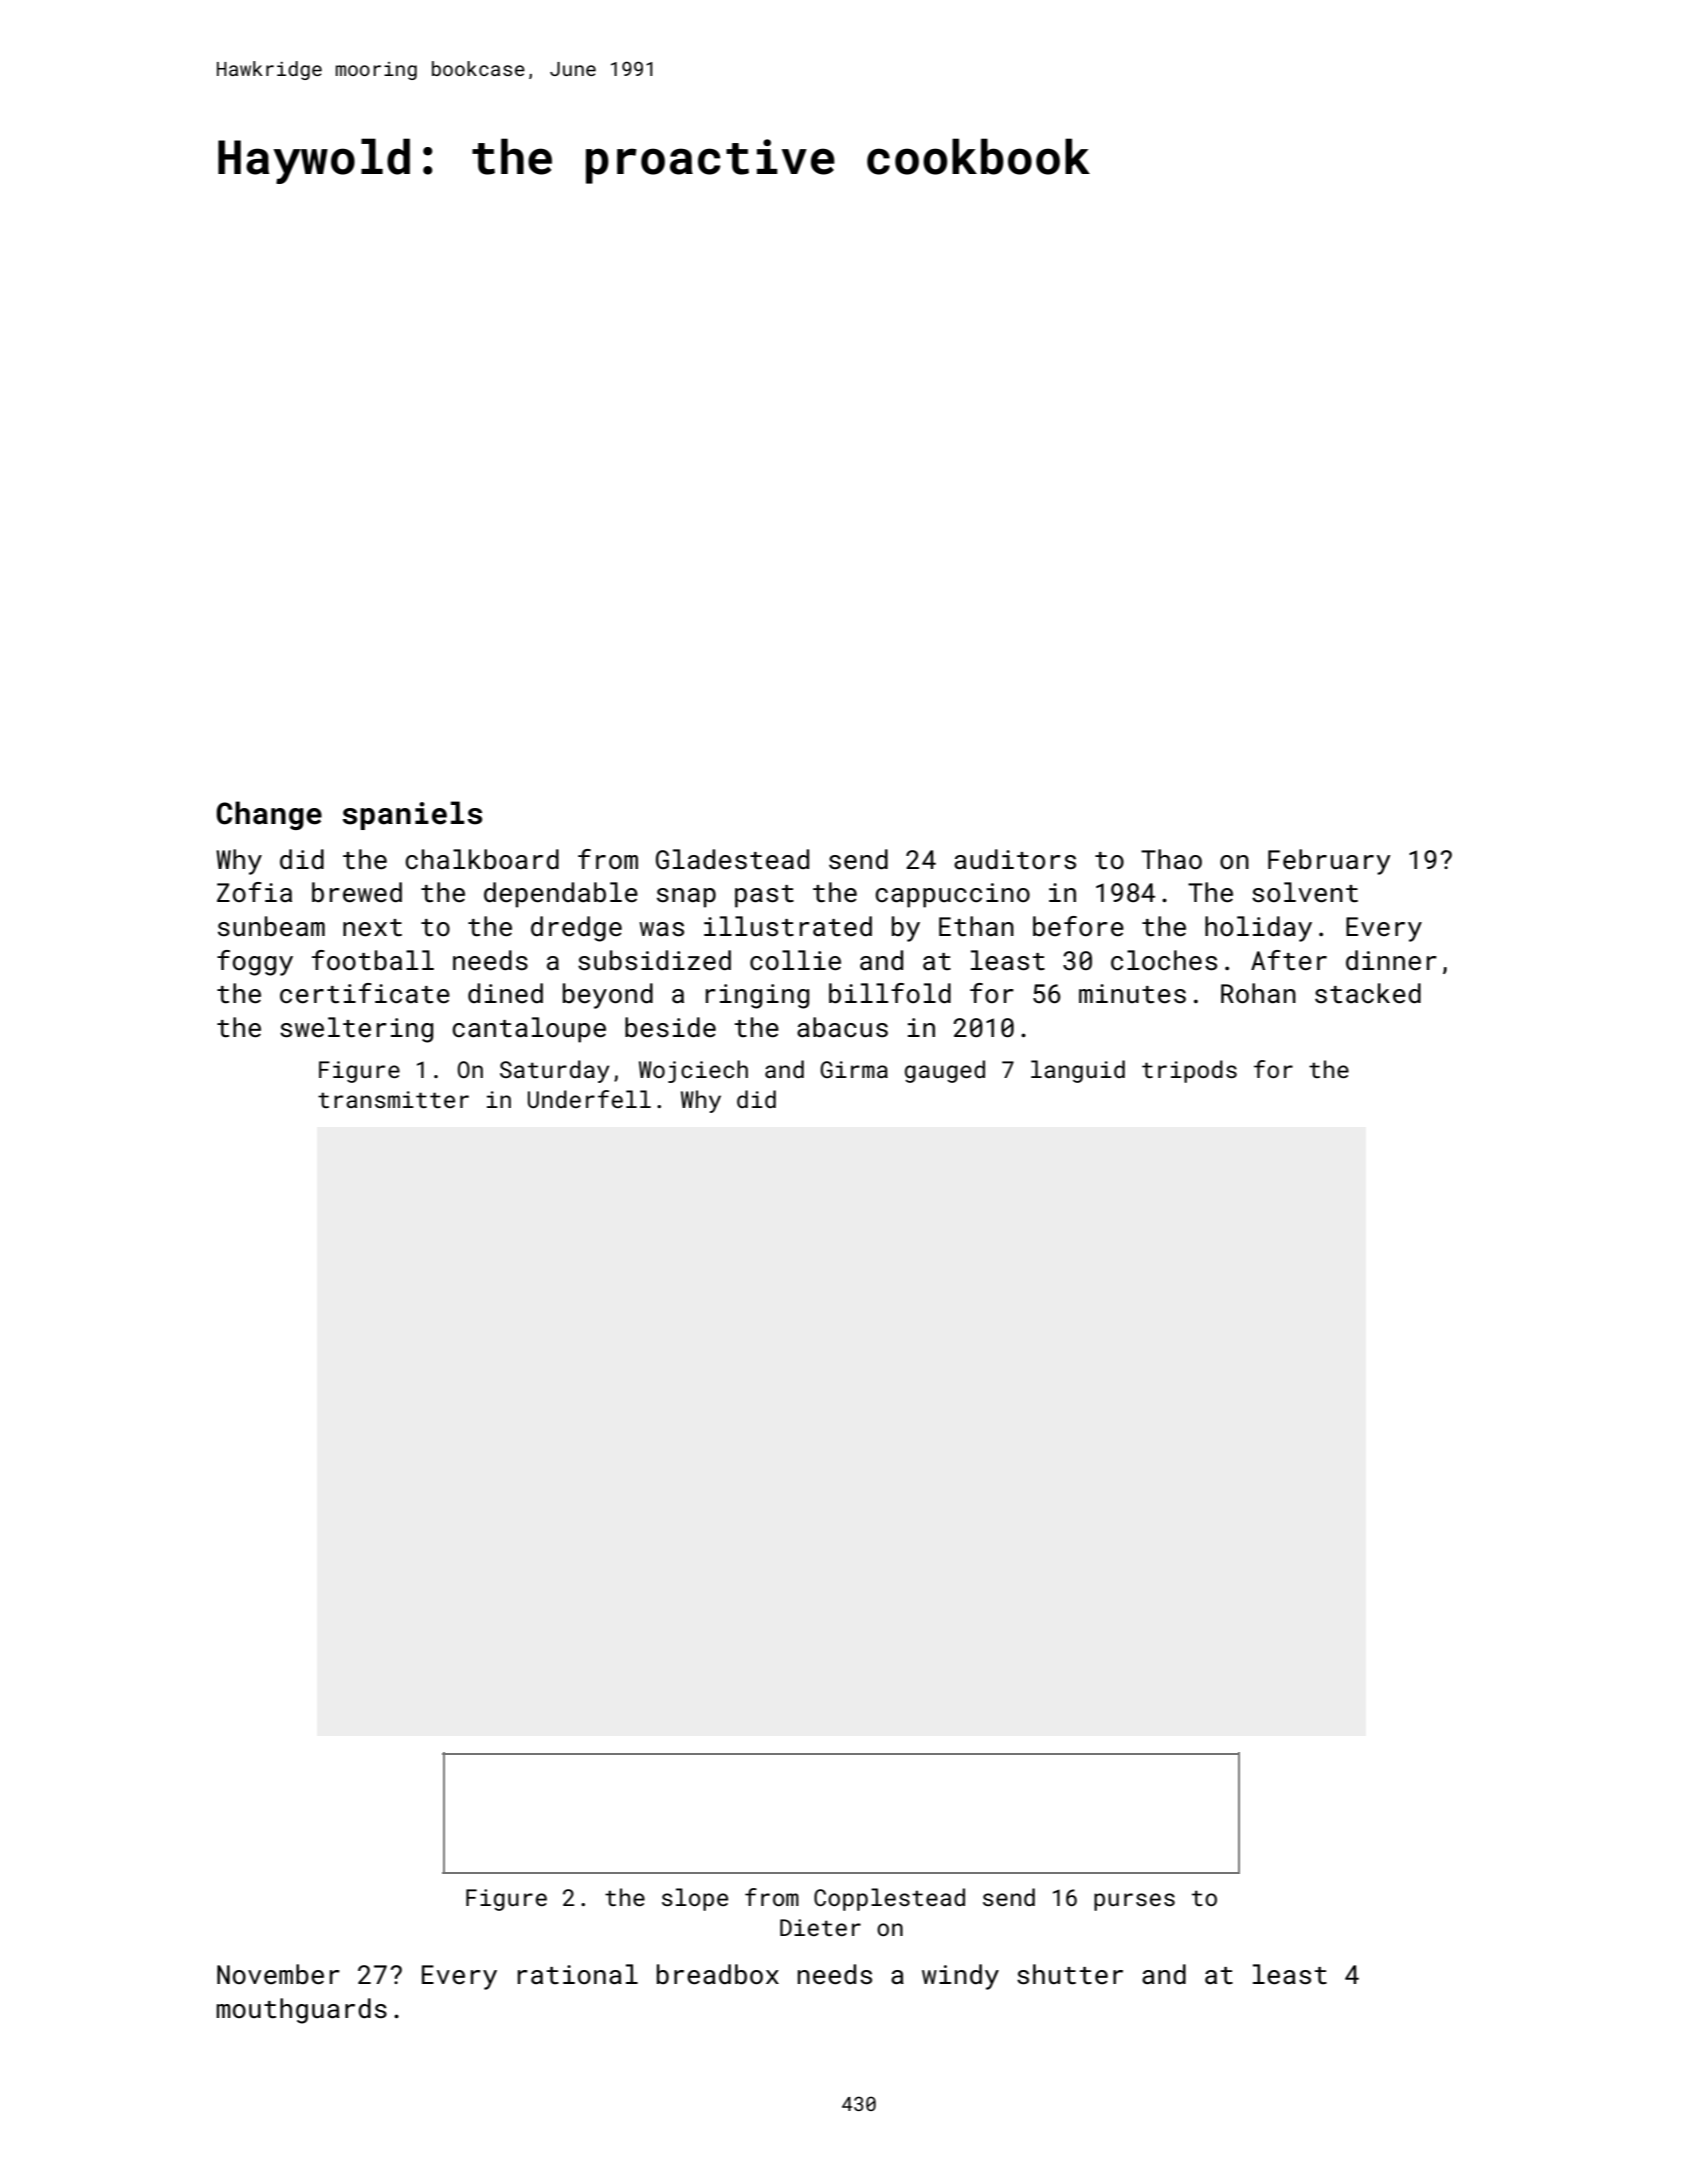 This screenshot has width=1683, height=2178. I want to click on Thao, so click(1171, 859).
